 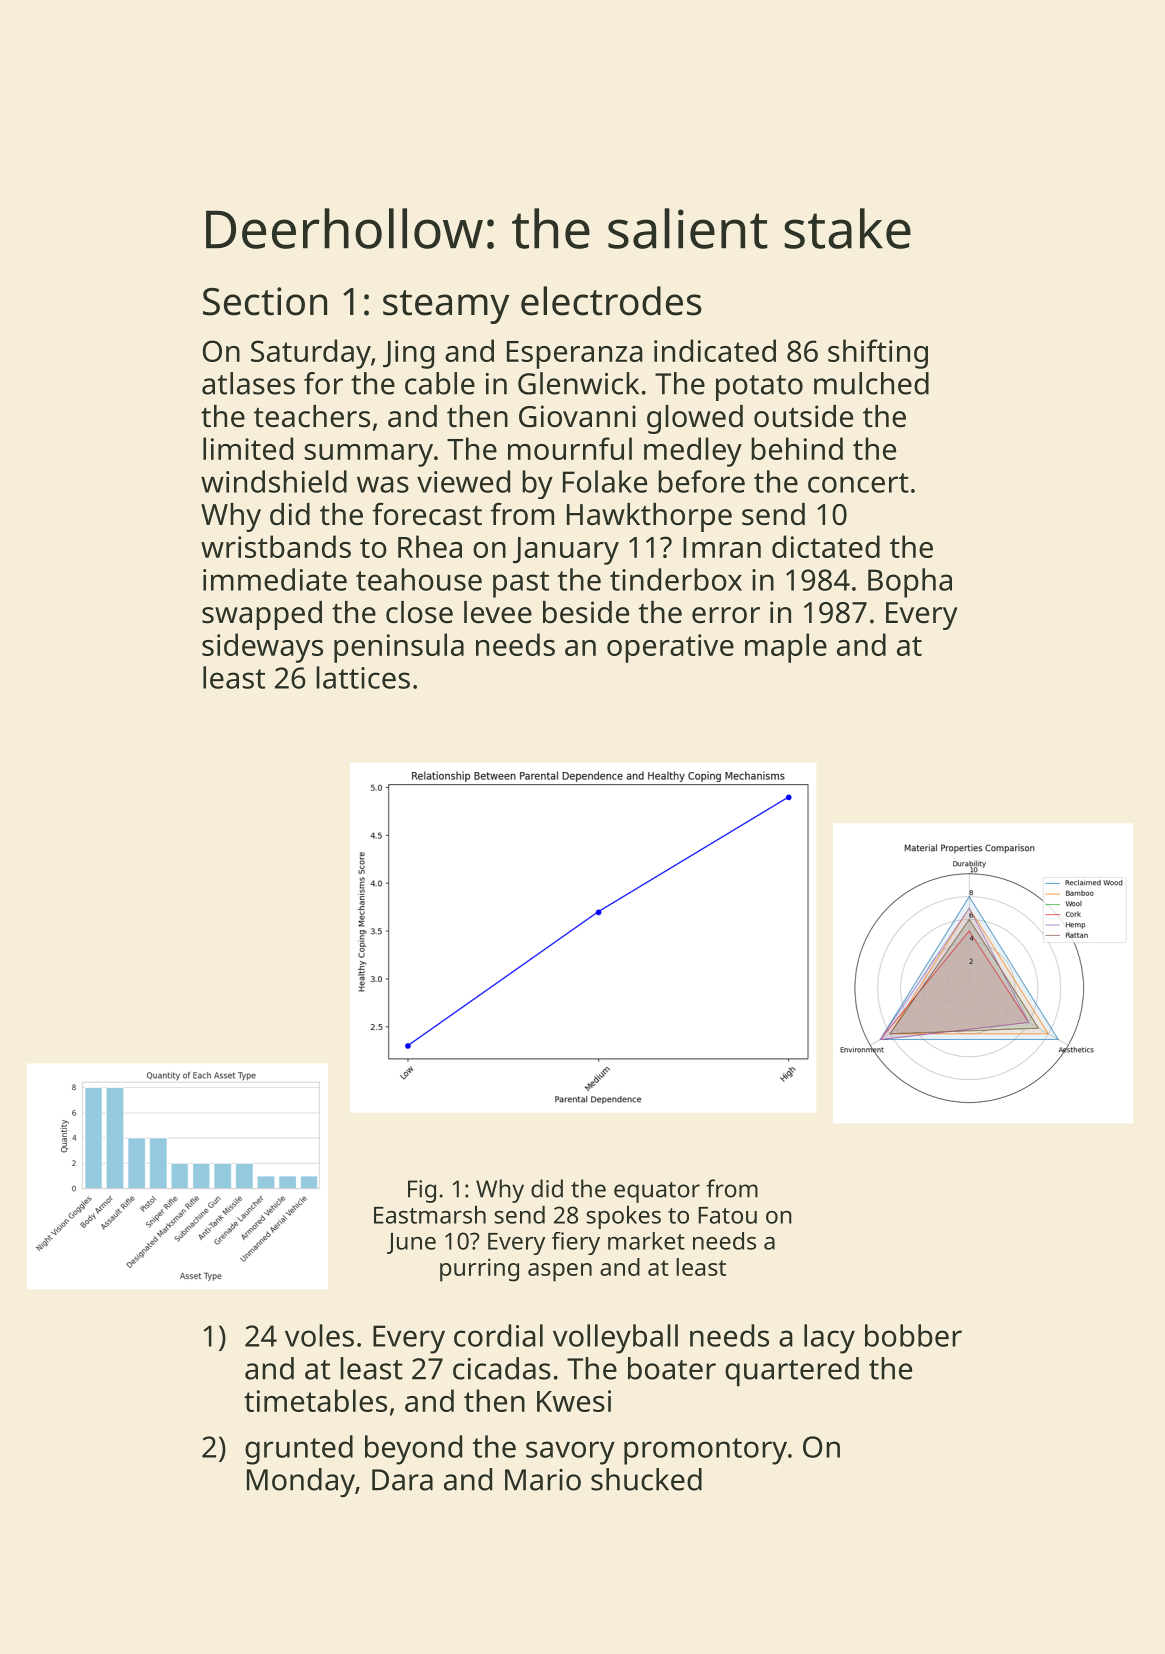 I want to click on immediate, so click(x=275, y=579).
